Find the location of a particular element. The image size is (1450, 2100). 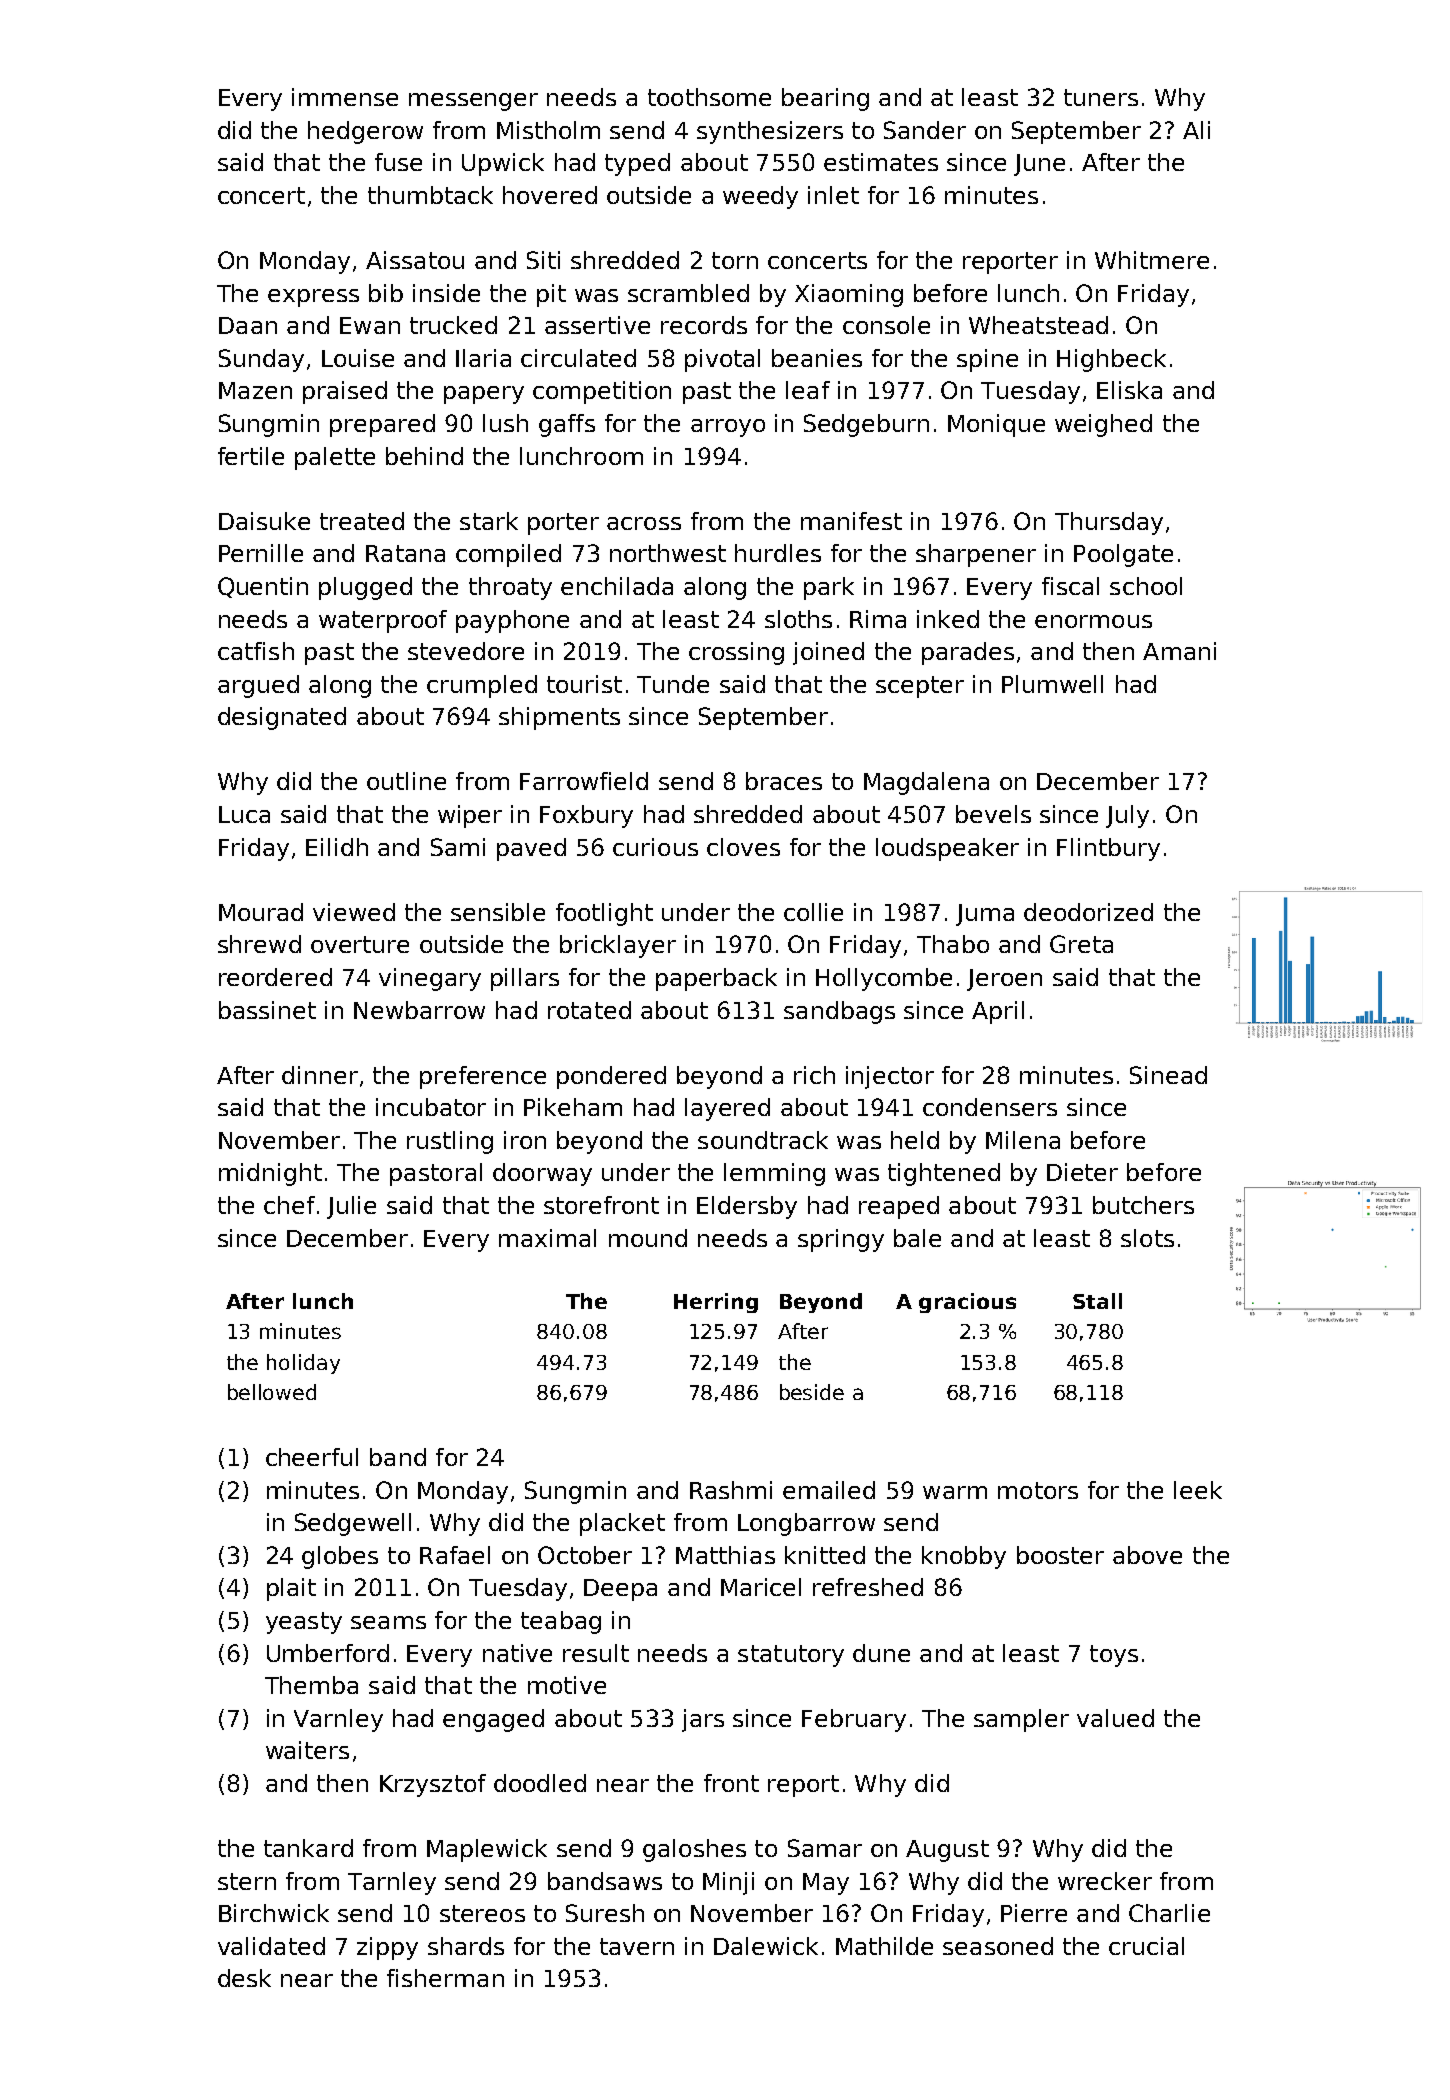

thumbtack is located at coordinates (430, 195).
